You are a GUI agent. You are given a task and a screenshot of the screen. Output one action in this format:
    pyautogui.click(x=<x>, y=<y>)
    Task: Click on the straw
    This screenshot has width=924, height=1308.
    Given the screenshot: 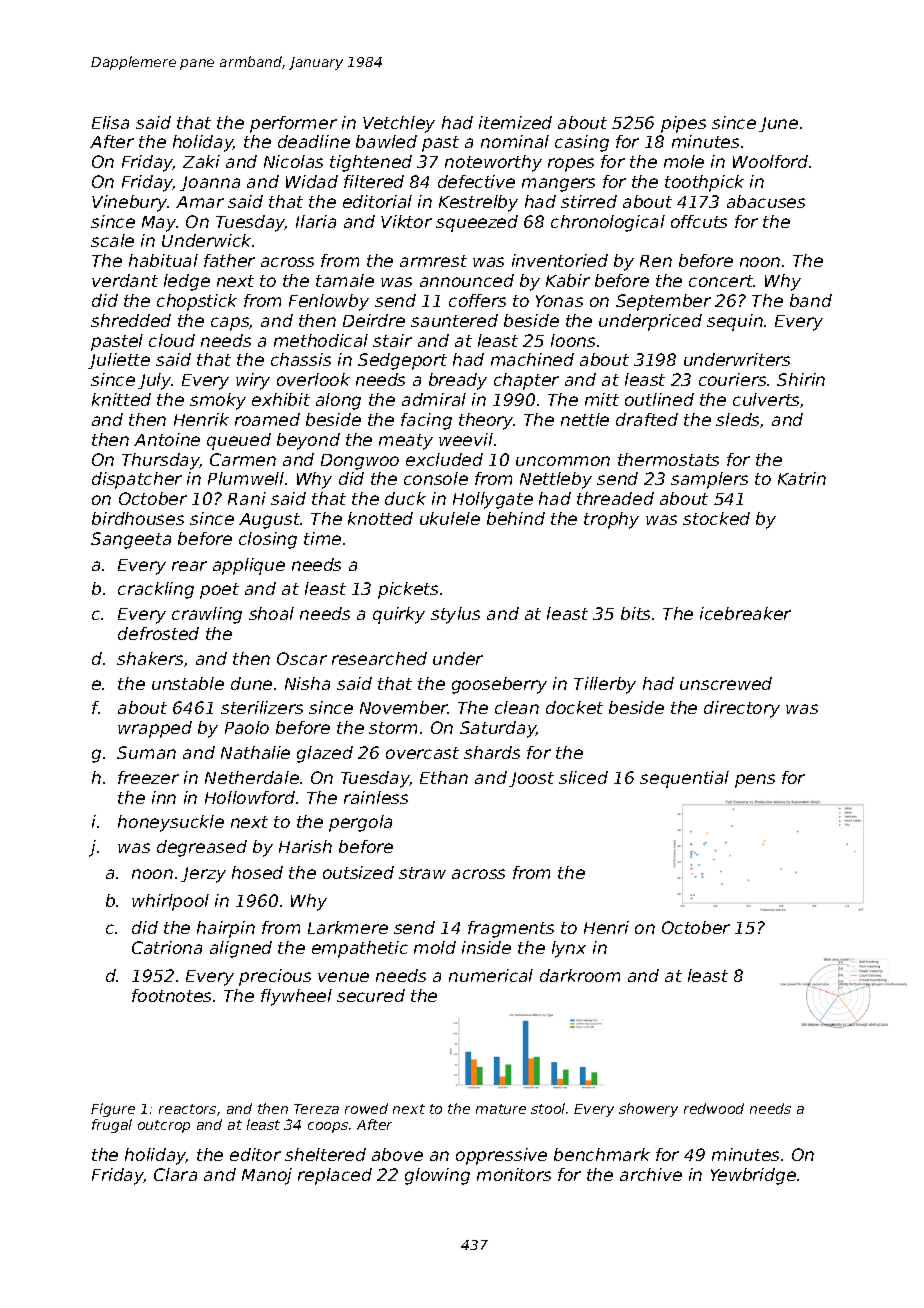 What is the action you would take?
    pyautogui.click(x=422, y=873)
